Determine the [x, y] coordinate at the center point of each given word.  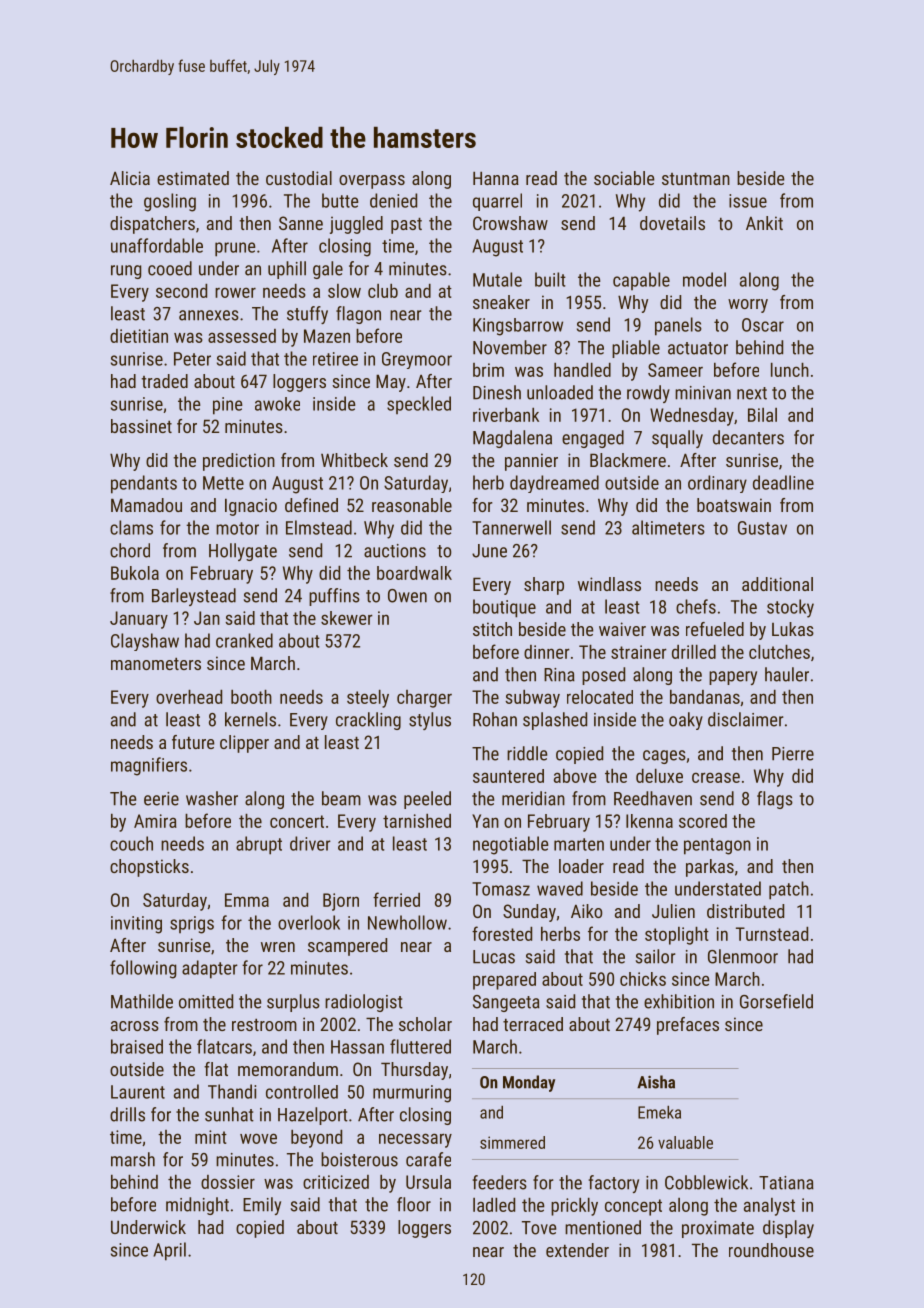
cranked [244, 640]
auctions [395, 551]
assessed [242, 336]
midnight [197, 1206]
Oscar [763, 325]
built [550, 279]
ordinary [717, 484]
